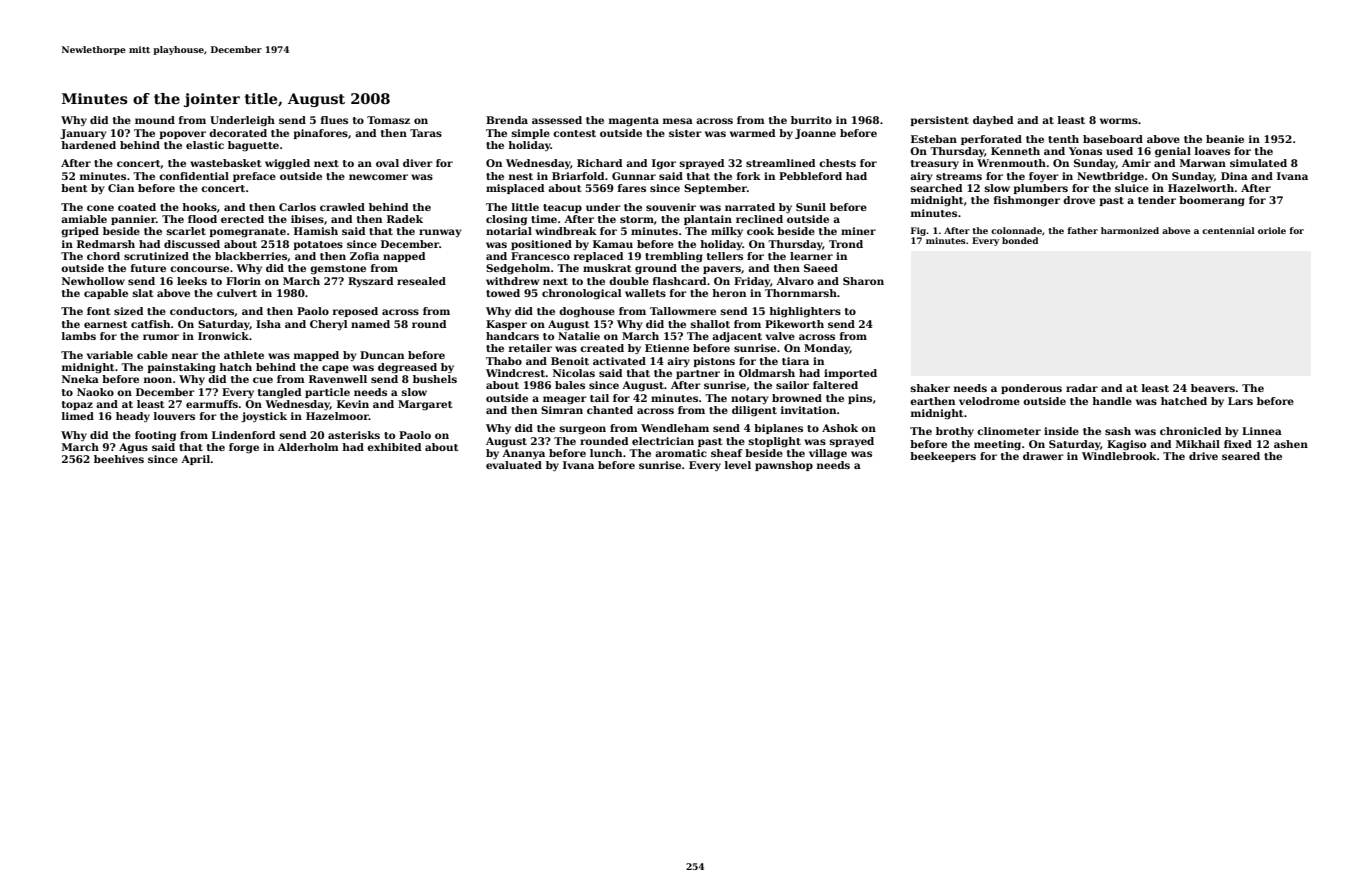 The height and width of the screenshot is (887, 1372). I want to click on Sharon, so click(863, 281).
